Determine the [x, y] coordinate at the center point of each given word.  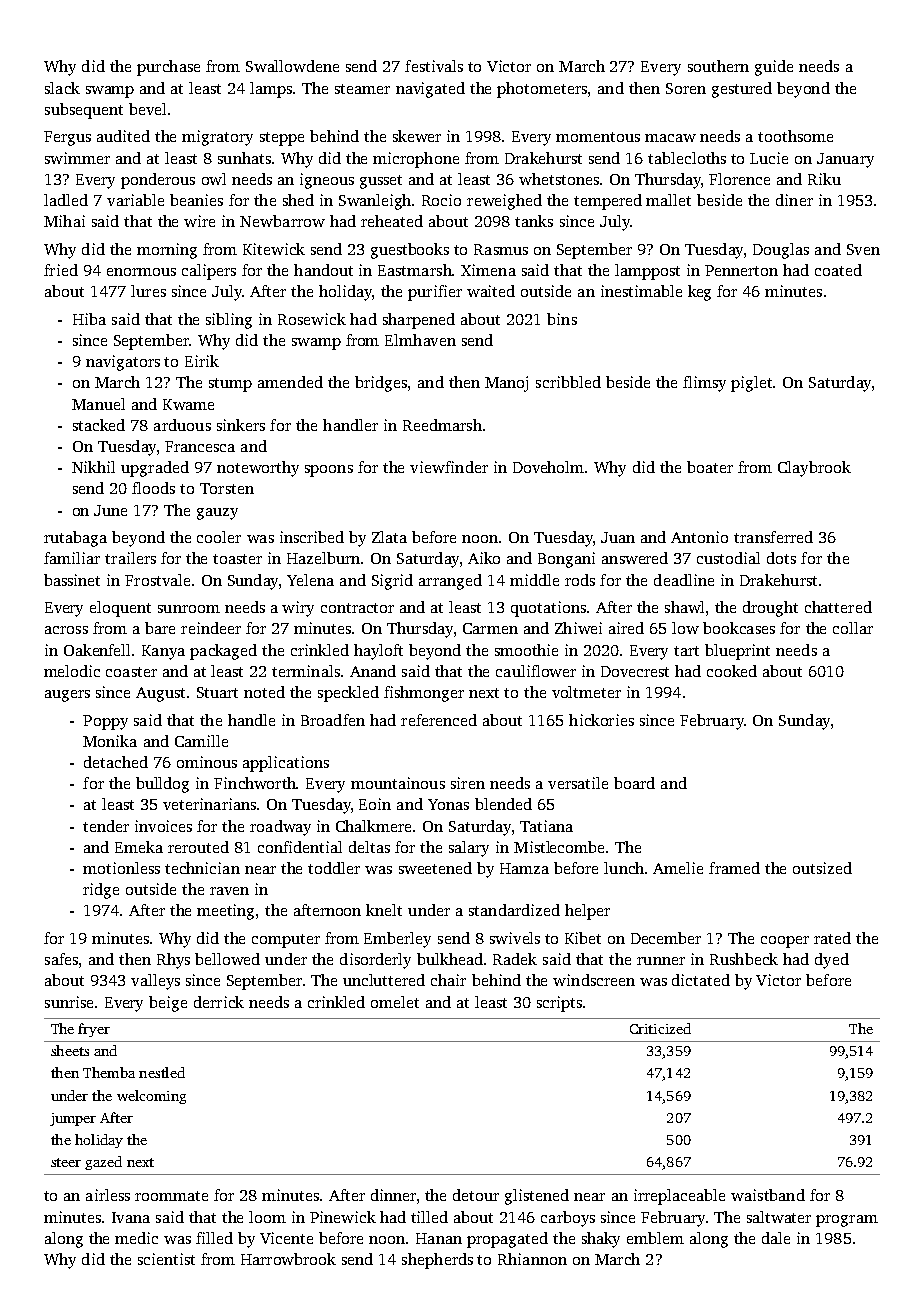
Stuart [217, 692]
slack [62, 88]
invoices [163, 826]
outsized [822, 868]
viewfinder [449, 467]
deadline [684, 580]
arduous [182, 425]
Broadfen [333, 720]
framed [734, 868]
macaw [670, 138]
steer [66, 1162]
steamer [362, 89]
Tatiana [546, 826]
